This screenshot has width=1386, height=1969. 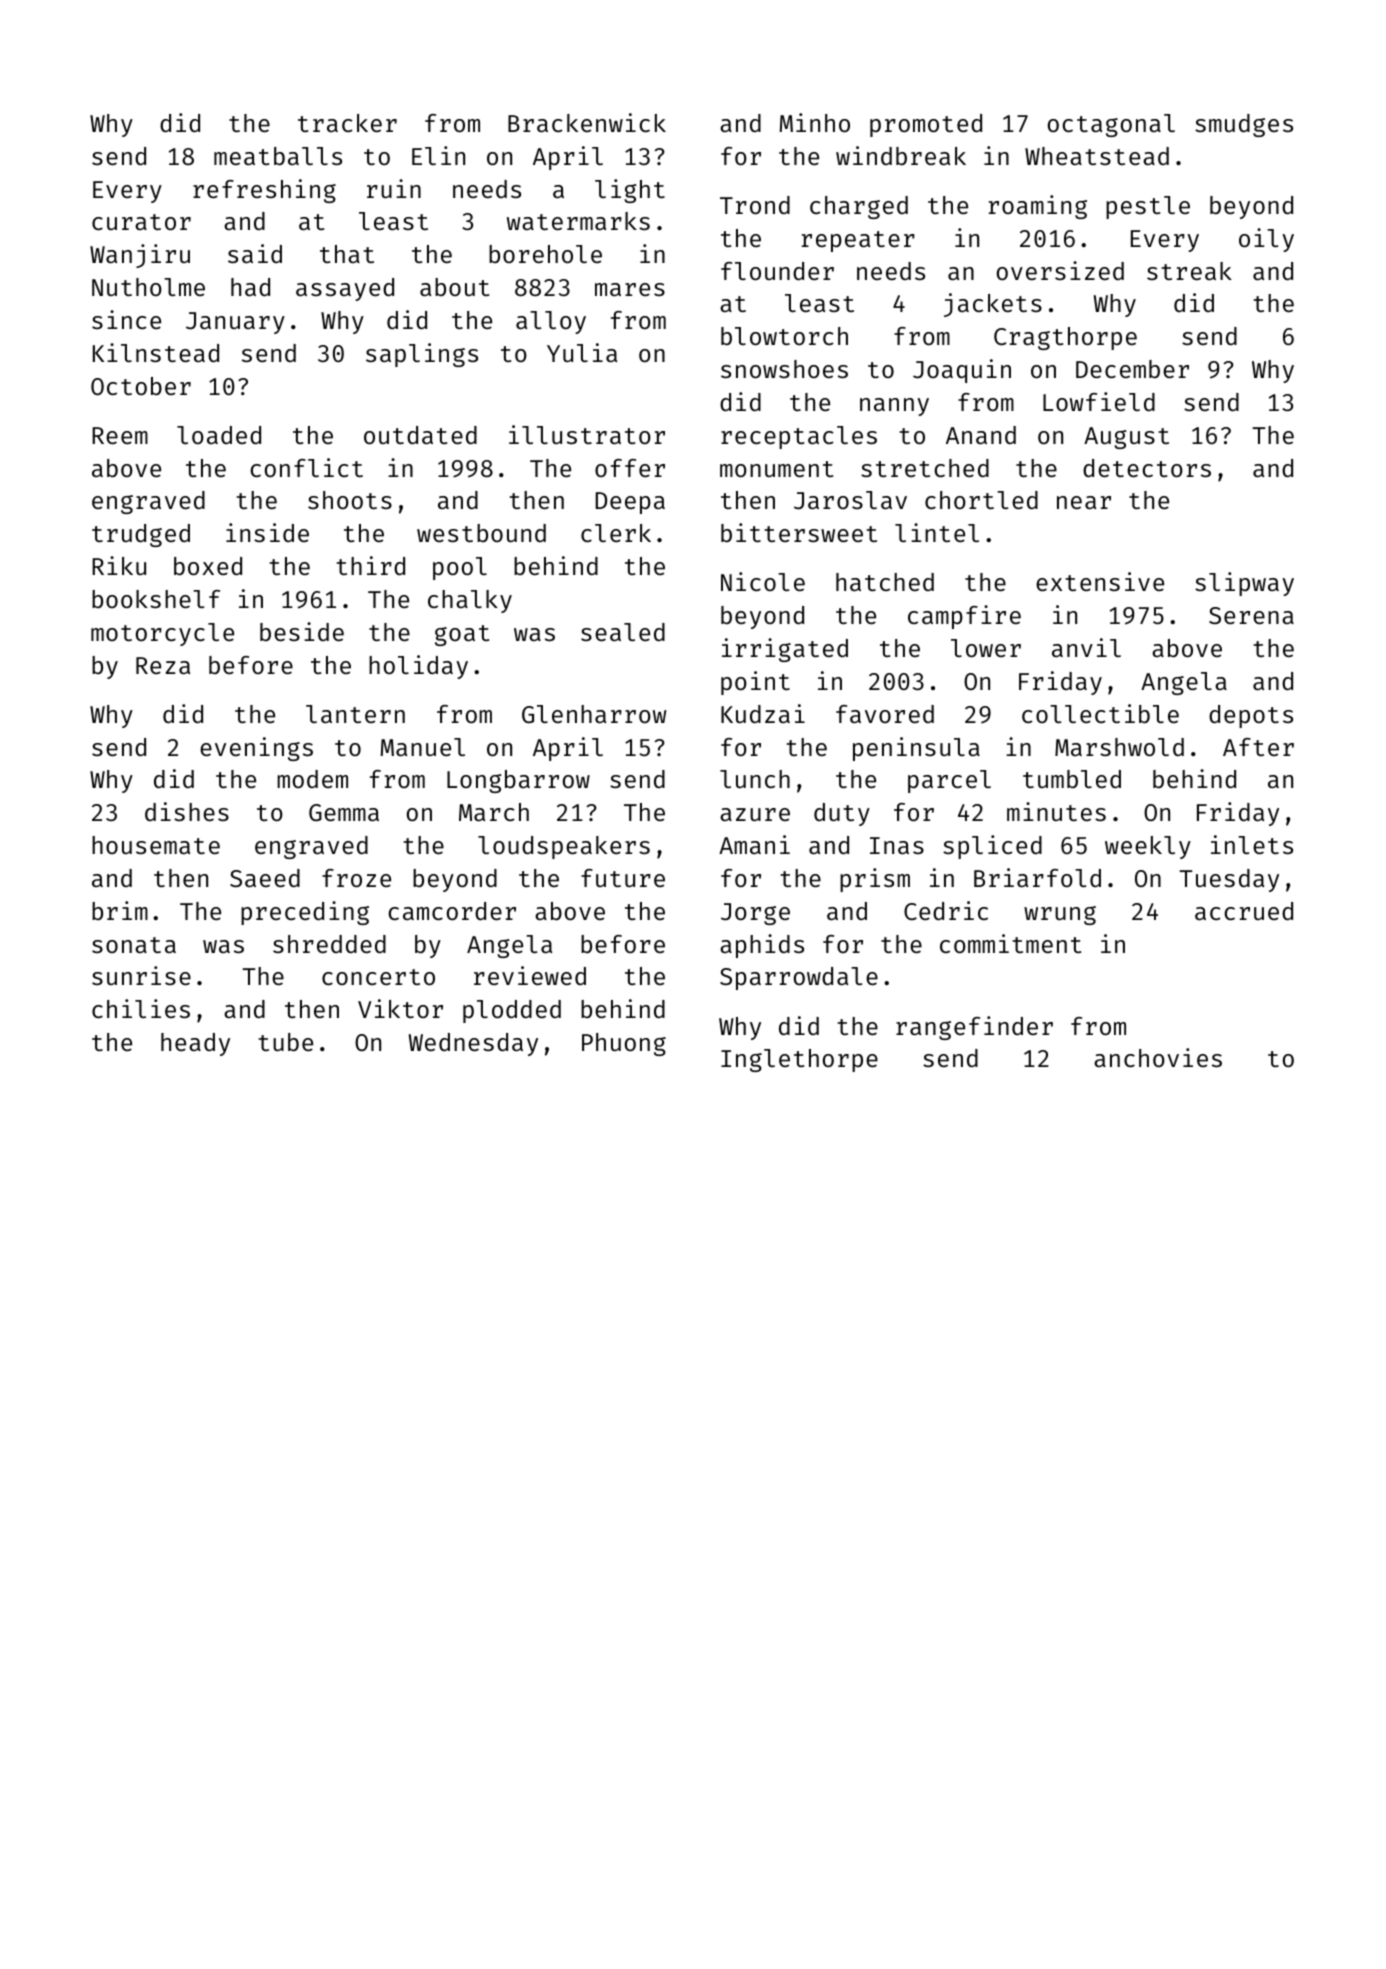 What do you see at coordinates (120, 435) in the screenshot?
I see `Reem` at bounding box center [120, 435].
